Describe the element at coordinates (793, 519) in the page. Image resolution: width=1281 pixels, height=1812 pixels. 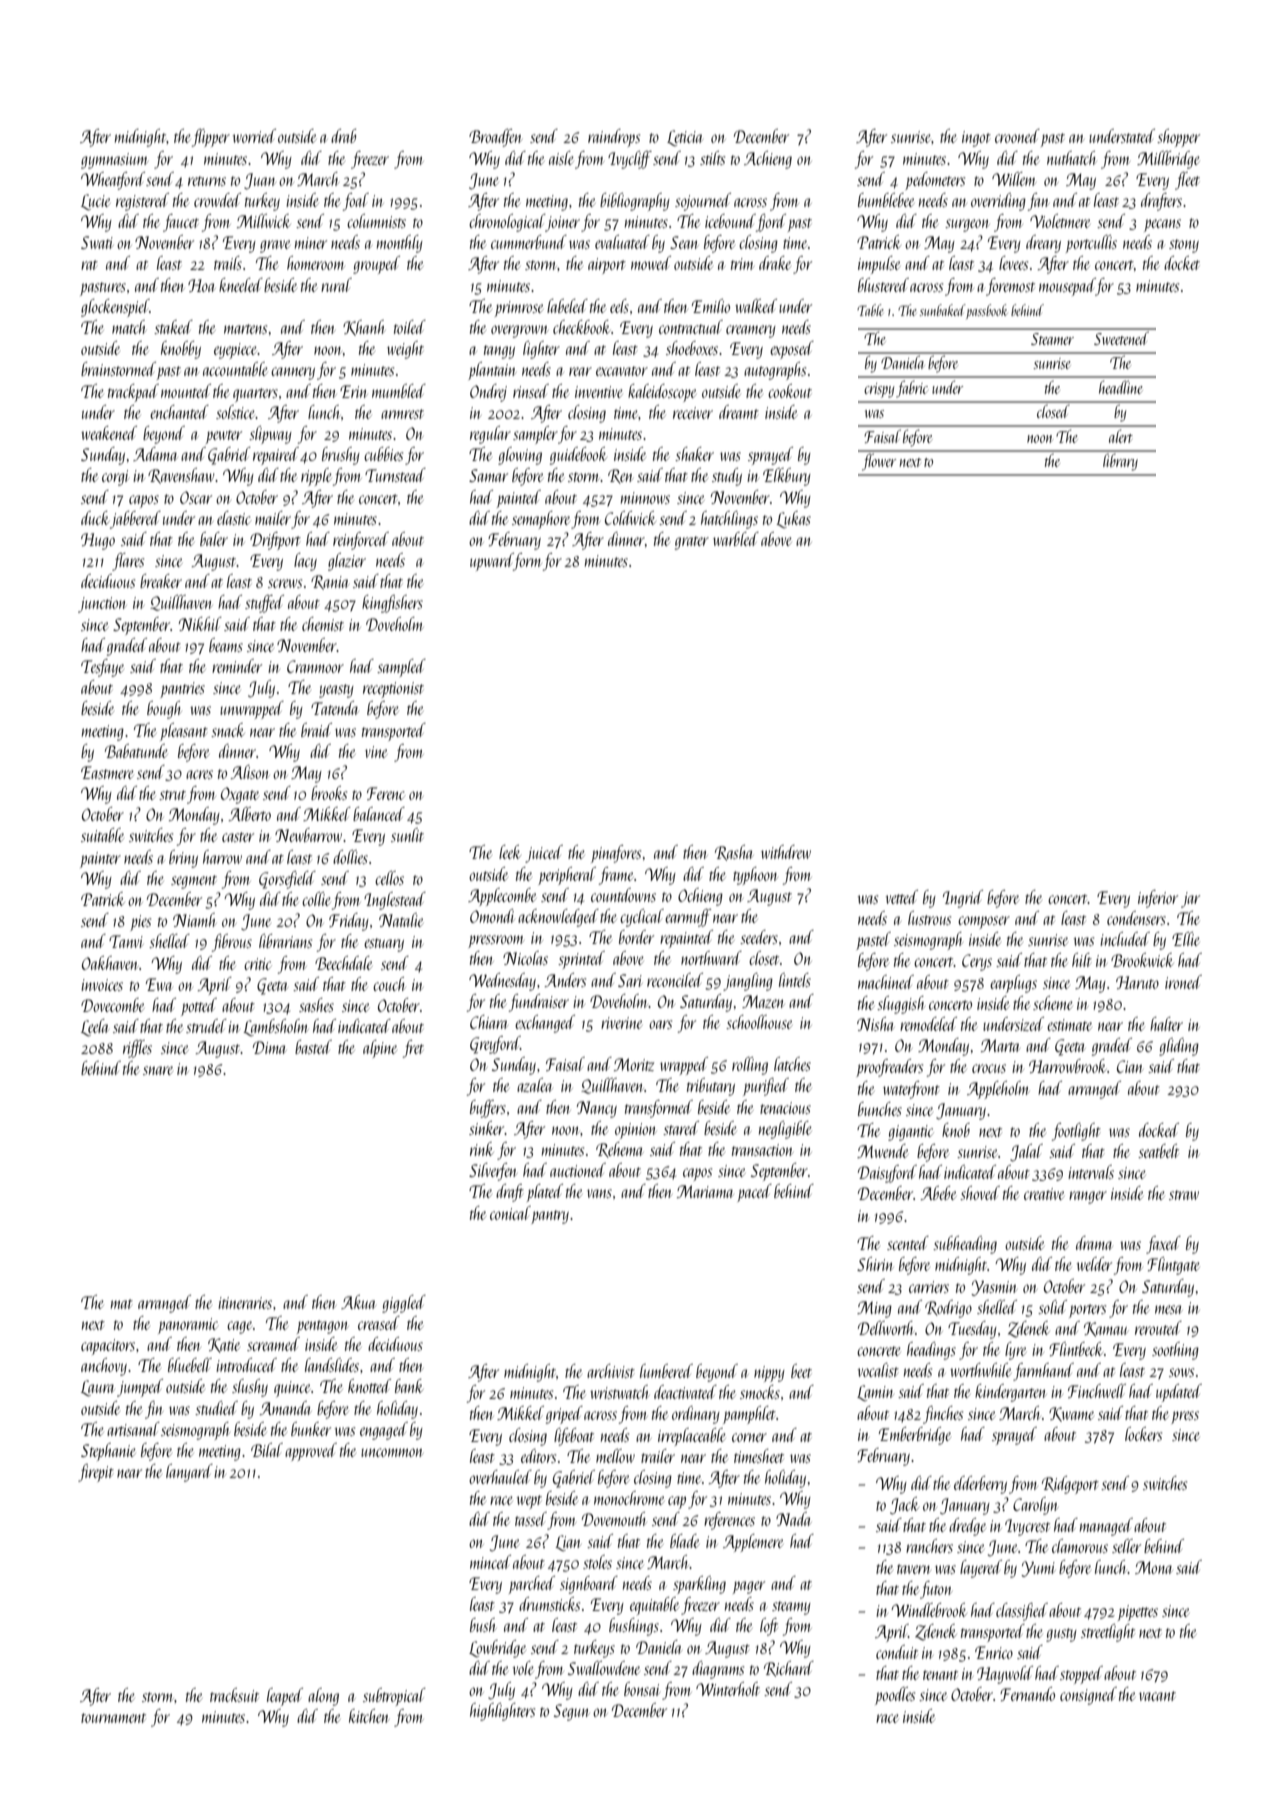
I see `Lukas` at that location.
